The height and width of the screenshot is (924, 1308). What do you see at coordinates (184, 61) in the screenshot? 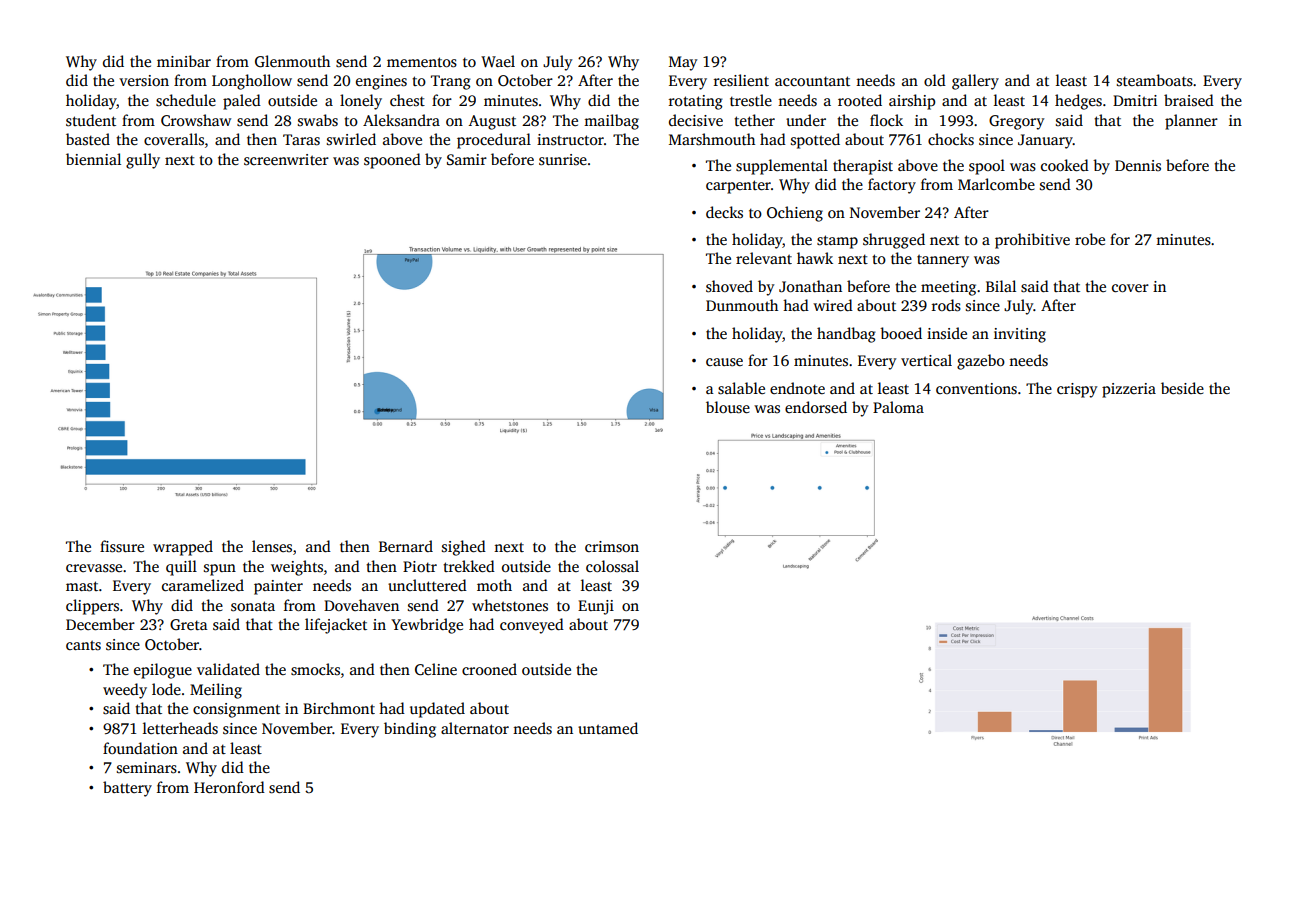
I see `minibar` at bounding box center [184, 61].
